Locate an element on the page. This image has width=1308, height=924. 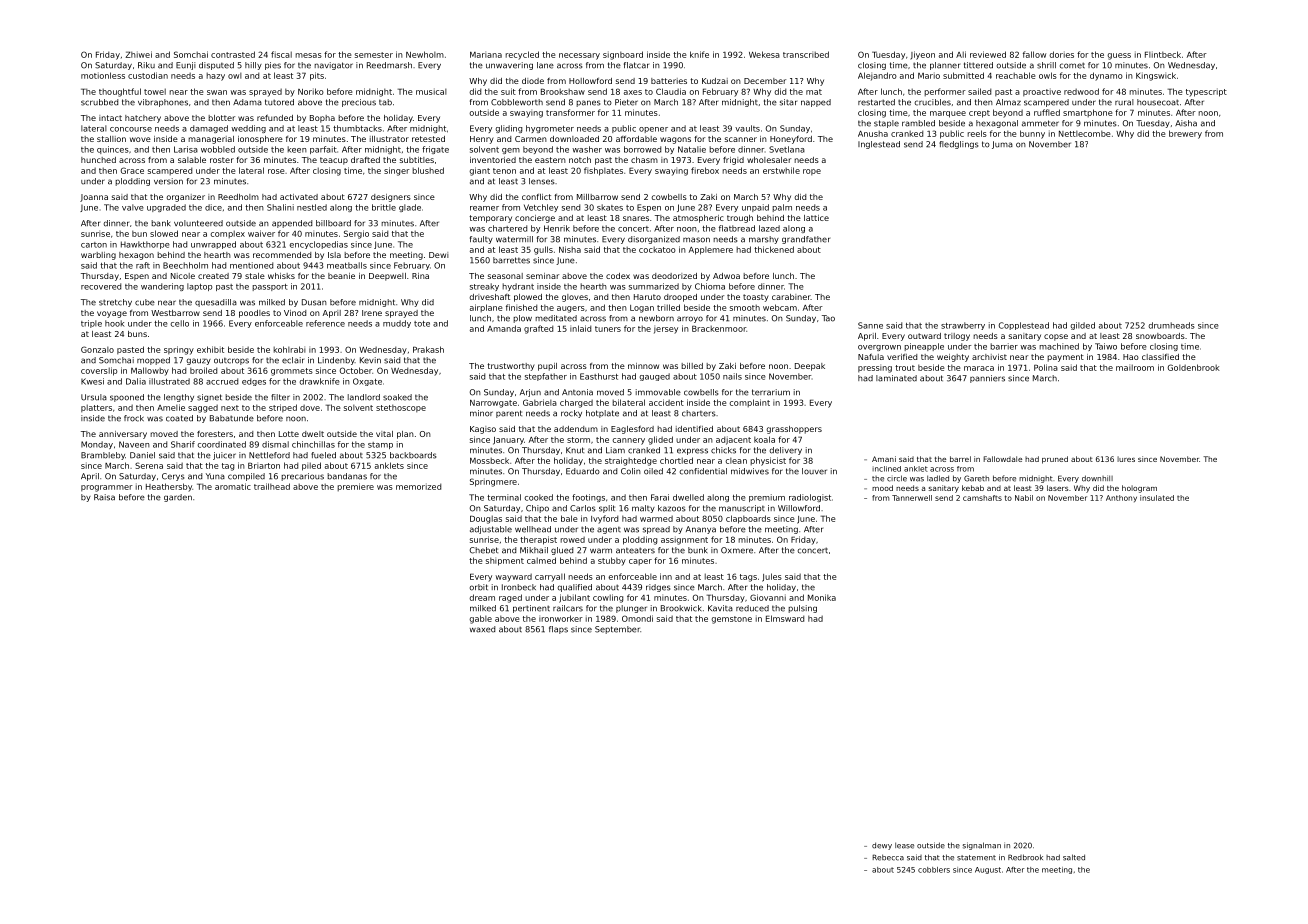
Rebecca is located at coordinates (888, 857).
